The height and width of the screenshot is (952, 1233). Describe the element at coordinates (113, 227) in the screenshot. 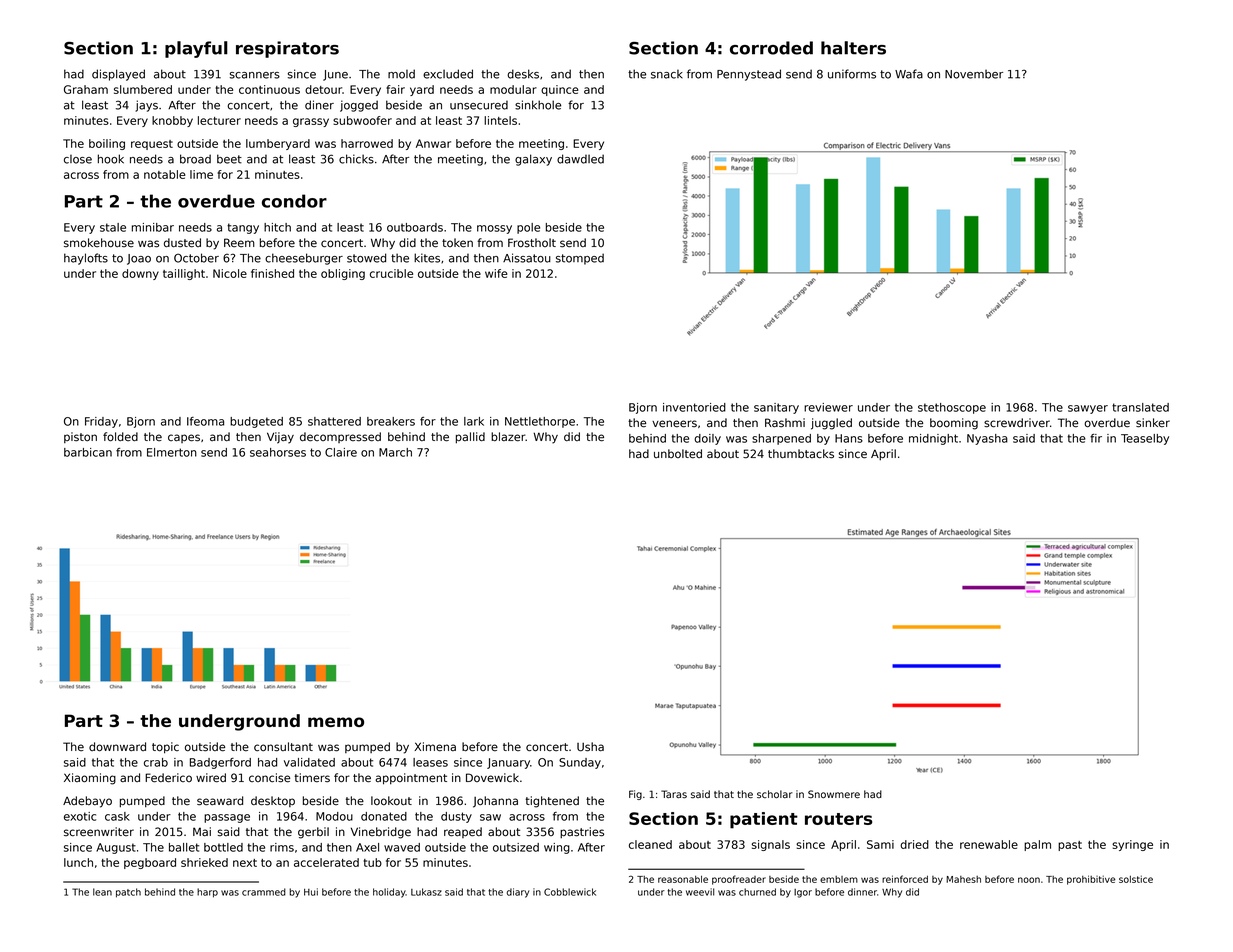

I see `stale` at that location.
